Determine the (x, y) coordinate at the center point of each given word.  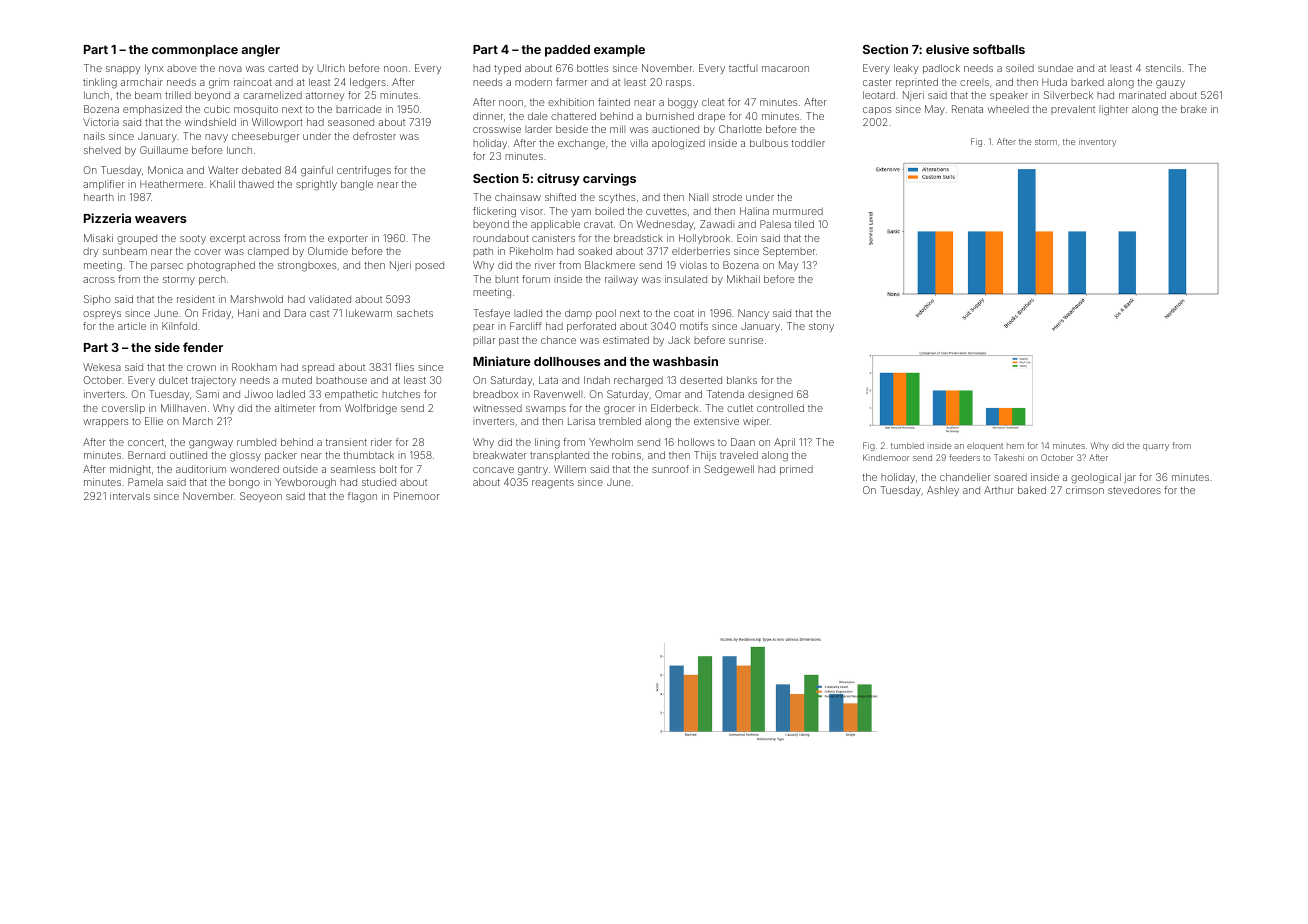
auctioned (675, 129)
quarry (1156, 447)
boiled (609, 211)
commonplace (195, 51)
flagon (362, 497)
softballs (999, 49)
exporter (348, 239)
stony (821, 327)
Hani (248, 313)
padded (567, 51)
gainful (317, 171)
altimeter (295, 408)
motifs (694, 326)
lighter (1113, 110)
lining (547, 443)
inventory (1097, 142)
